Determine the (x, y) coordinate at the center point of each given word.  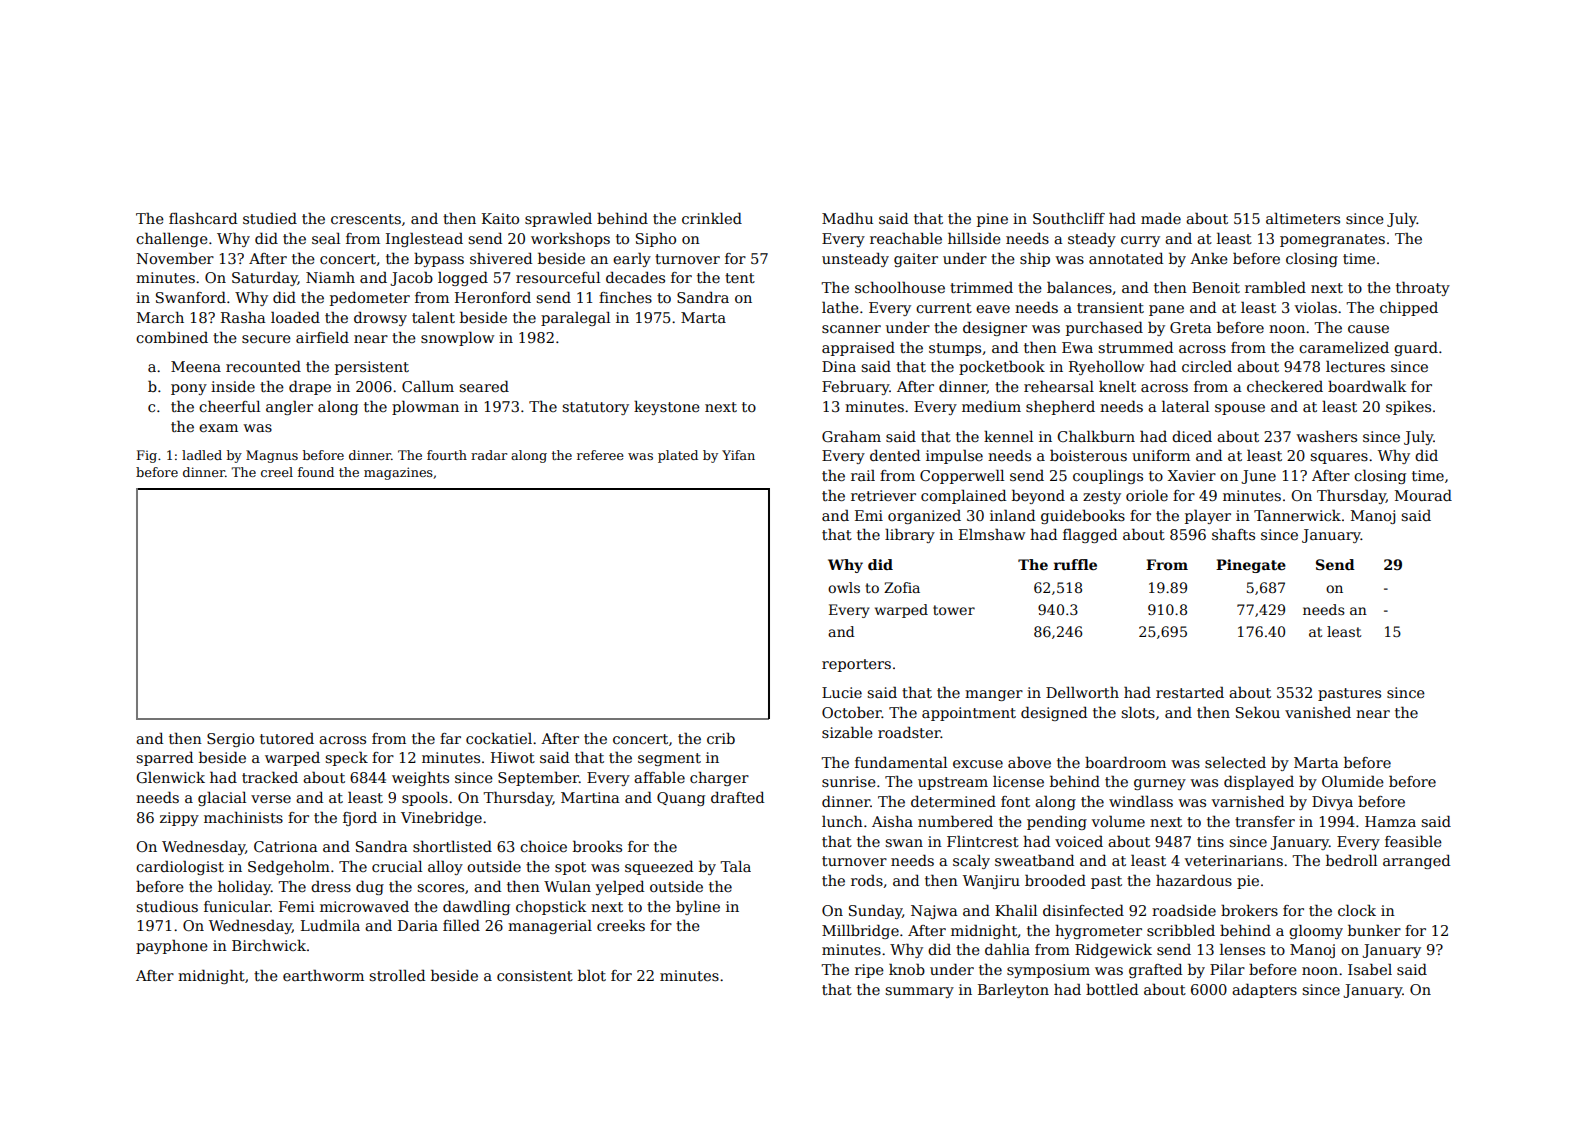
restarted (1190, 692)
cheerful (229, 406)
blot (592, 975)
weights (420, 779)
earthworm (323, 975)
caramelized (1344, 347)
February (855, 387)
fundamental (901, 762)
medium (991, 406)
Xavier (1192, 475)
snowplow (457, 339)
